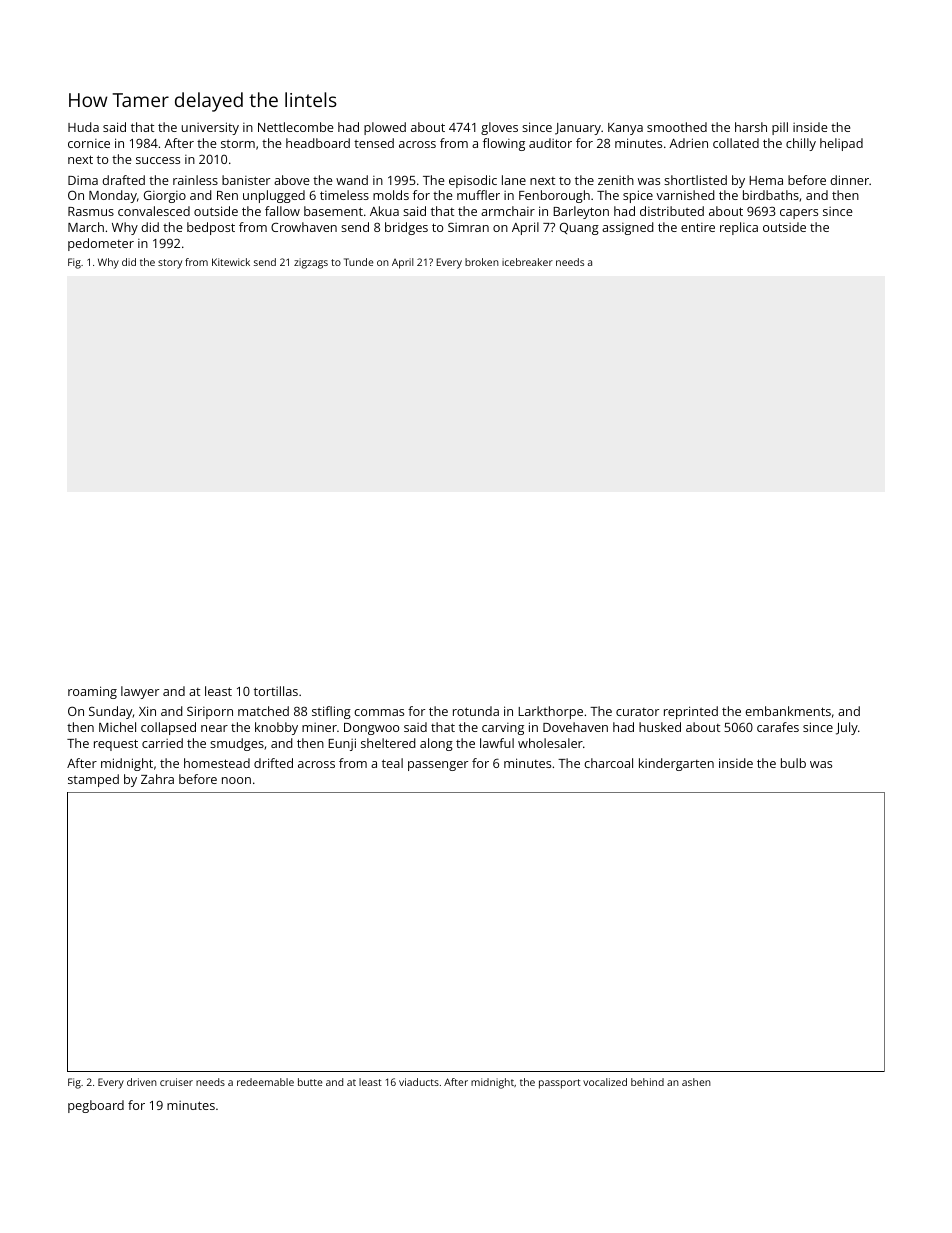  I want to click on Larkthorpe, so click(550, 712).
